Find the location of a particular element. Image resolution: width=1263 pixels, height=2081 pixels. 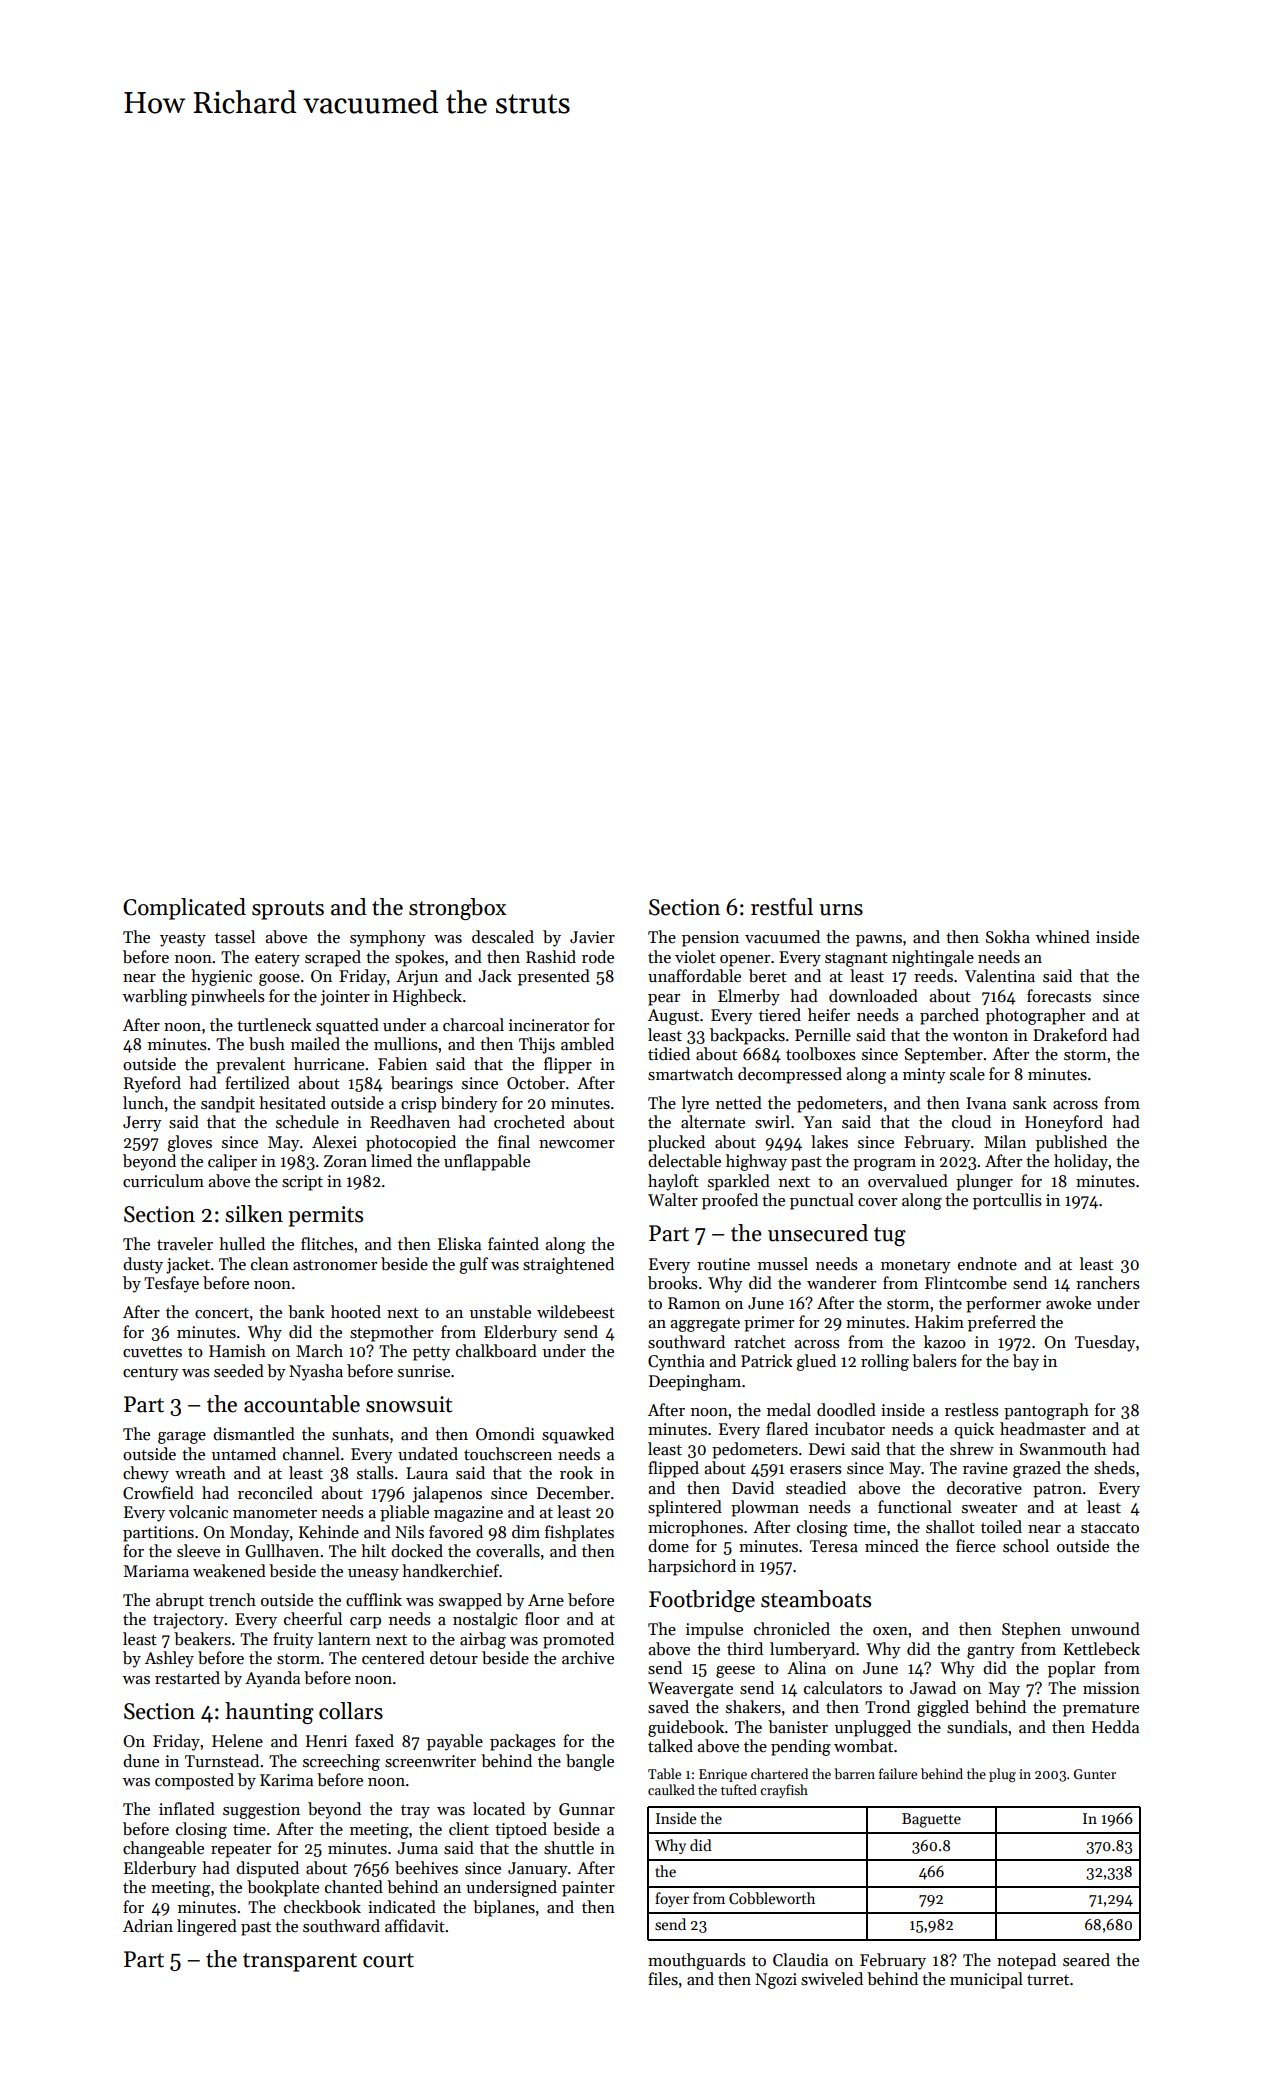

packages is located at coordinates (523, 1742).
